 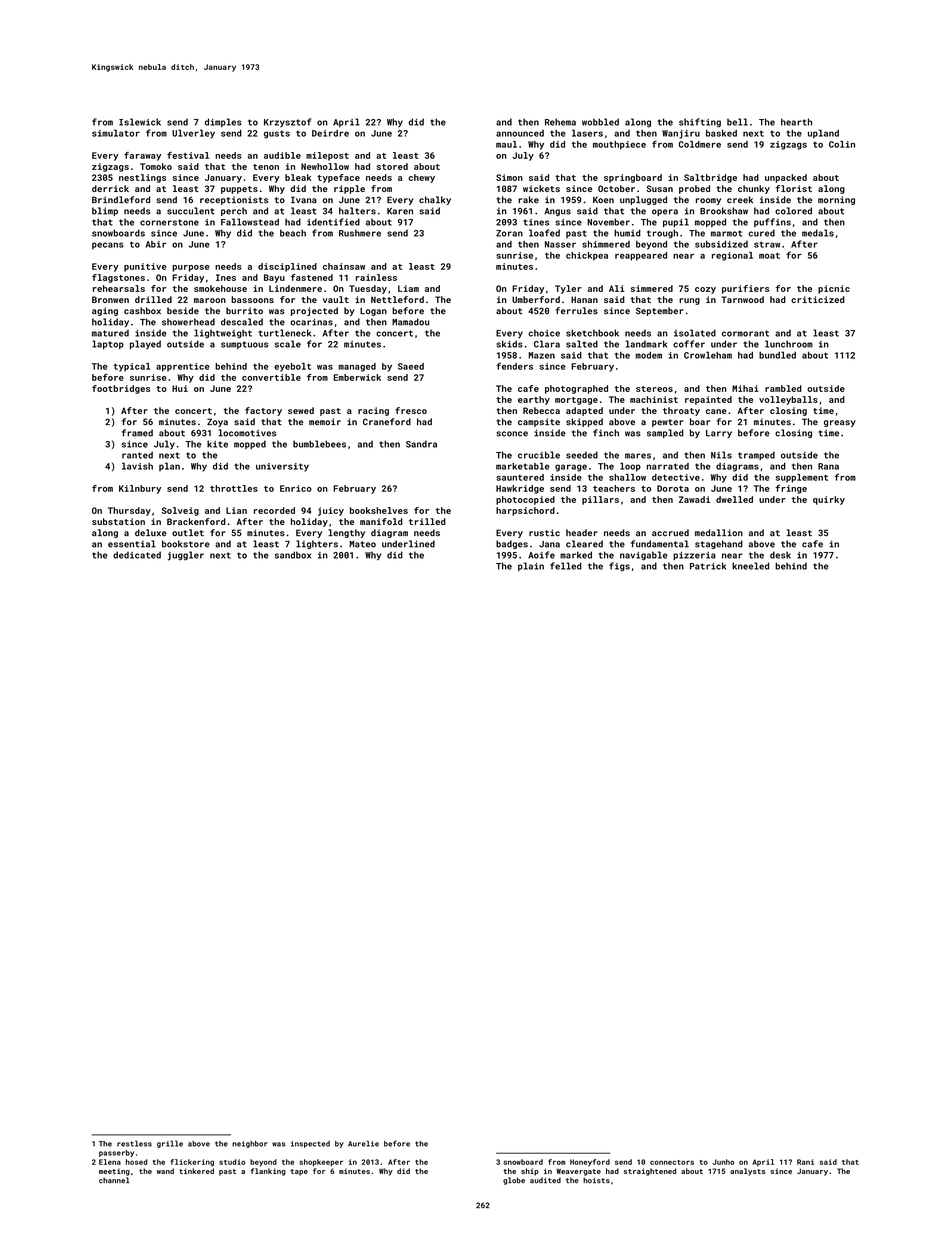 I want to click on hearth, so click(x=796, y=122).
